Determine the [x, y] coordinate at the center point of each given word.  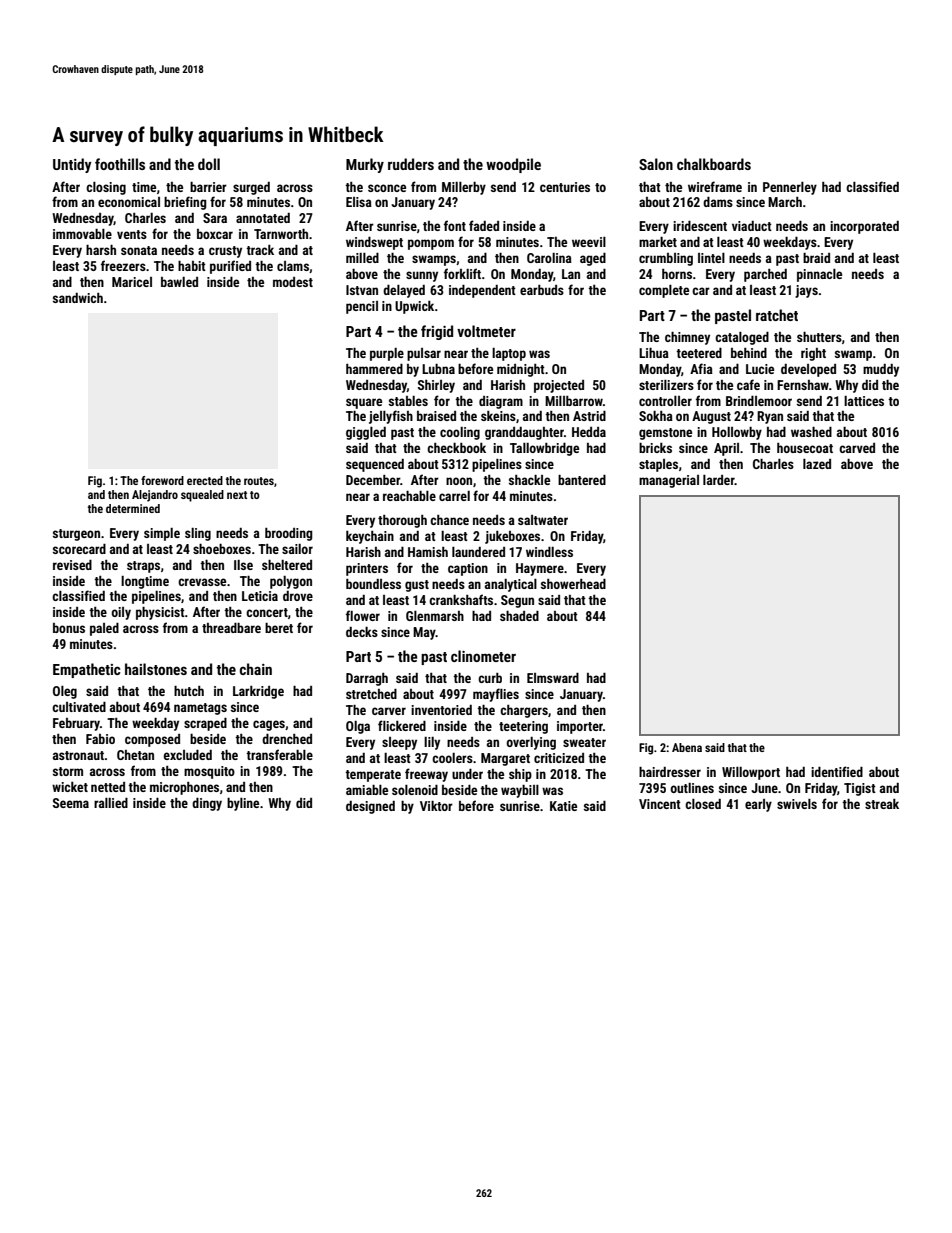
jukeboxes [512, 537]
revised [72, 565]
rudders [411, 164]
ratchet [777, 315]
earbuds [542, 290]
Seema [71, 803]
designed [370, 807]
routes [259, 481]
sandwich [78, 298]
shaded [519, 616]
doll [209, 164]
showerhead [573, 584]
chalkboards [714, 164]
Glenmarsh [435, 616]
